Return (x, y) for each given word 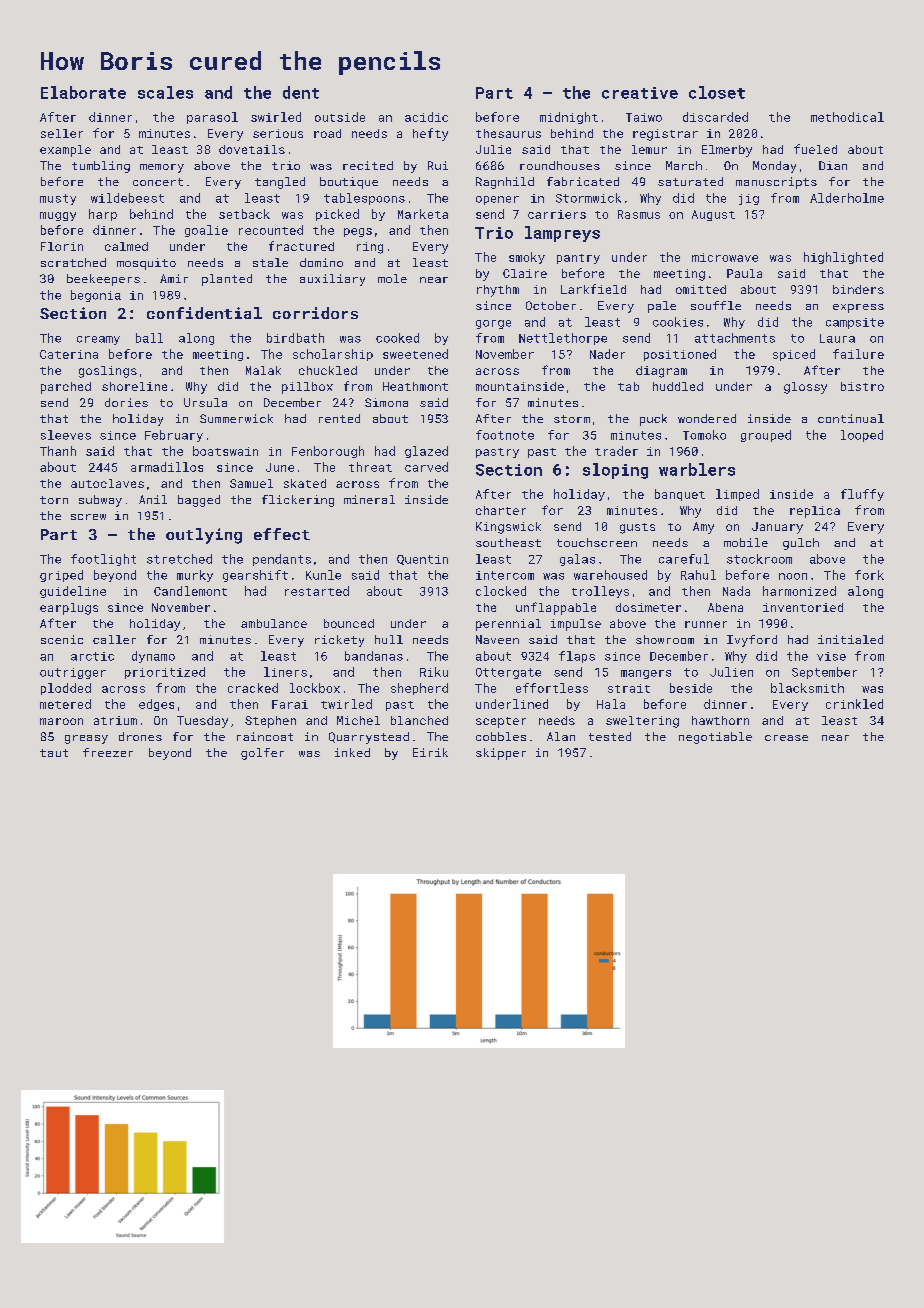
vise (831, 656)
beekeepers (103, 280)
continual (851, 418)
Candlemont (190, 591)
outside (340, 117)
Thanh (58, 451)
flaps (577, 657)
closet (717, 92)
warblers (697, 469)
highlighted (843, 258)
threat (370, 467)
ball (149, 338)
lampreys (562, 234)
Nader (607, 354)
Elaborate (83, 92)
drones (140, 736)
